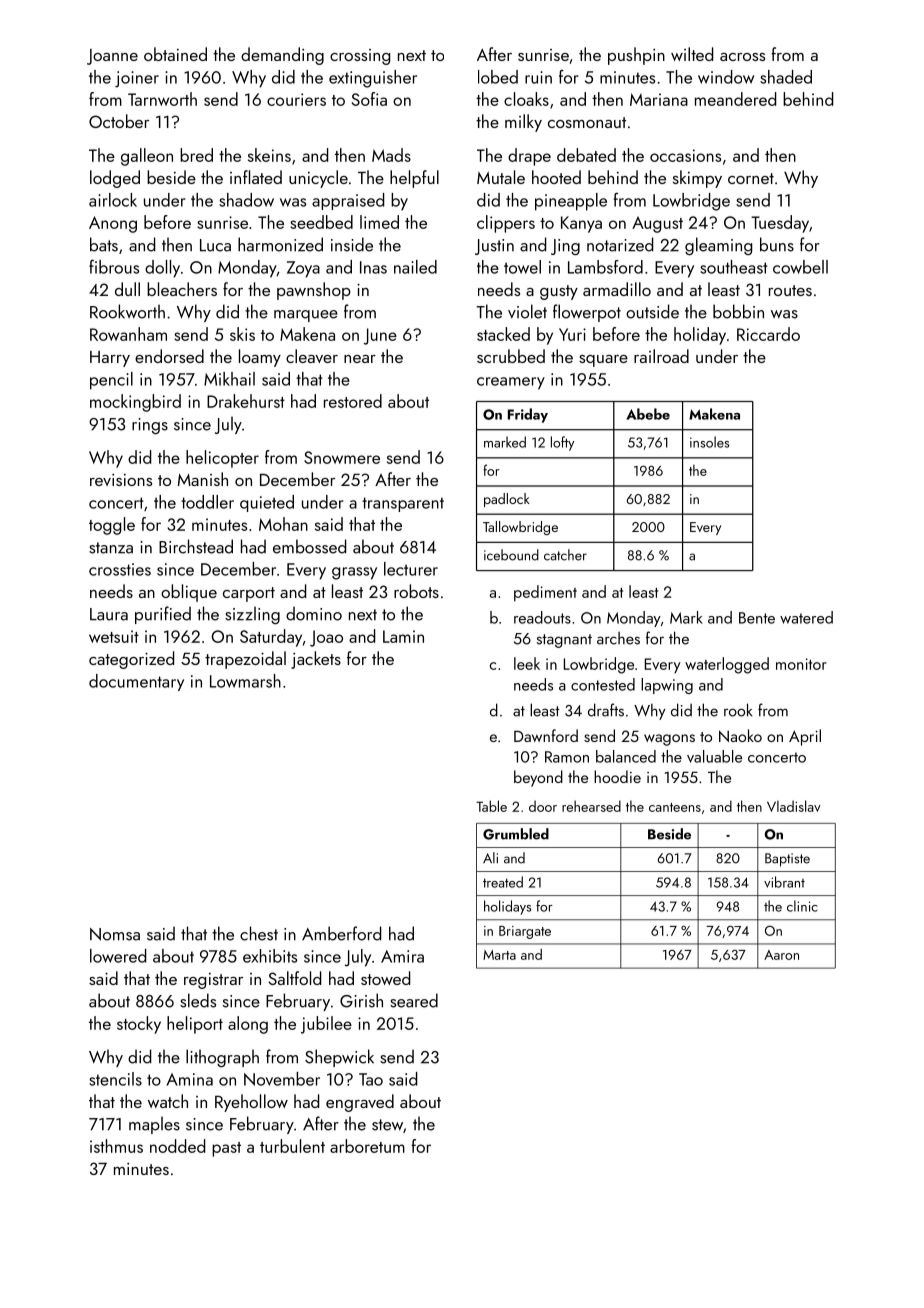 This page has width=924, height=1308. I want to click on Lowmarsh, so click(245, 681).
